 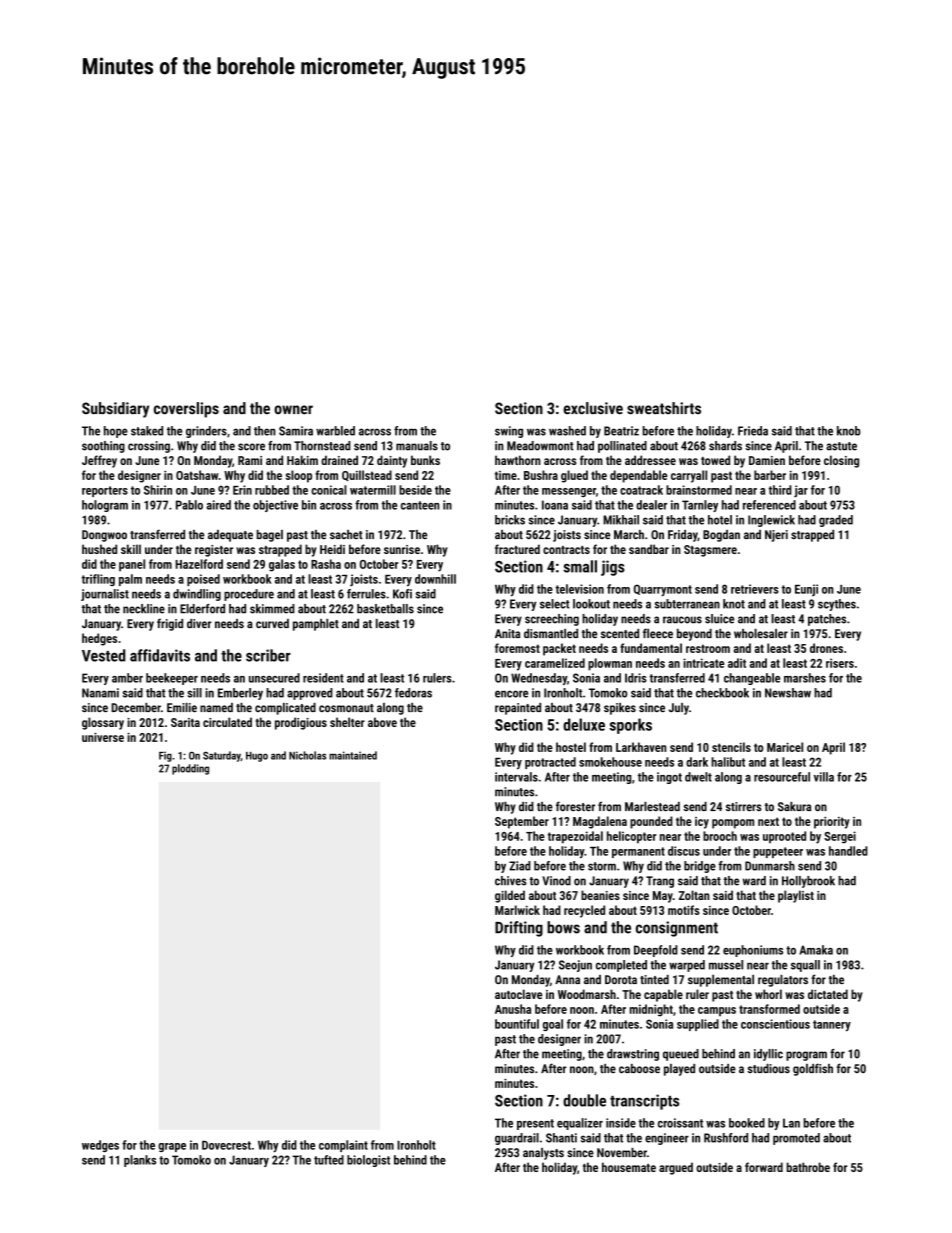 What do you see at coordinates (190, 769) in the image?
I see `plodding` at bounding box center [190, 769].
